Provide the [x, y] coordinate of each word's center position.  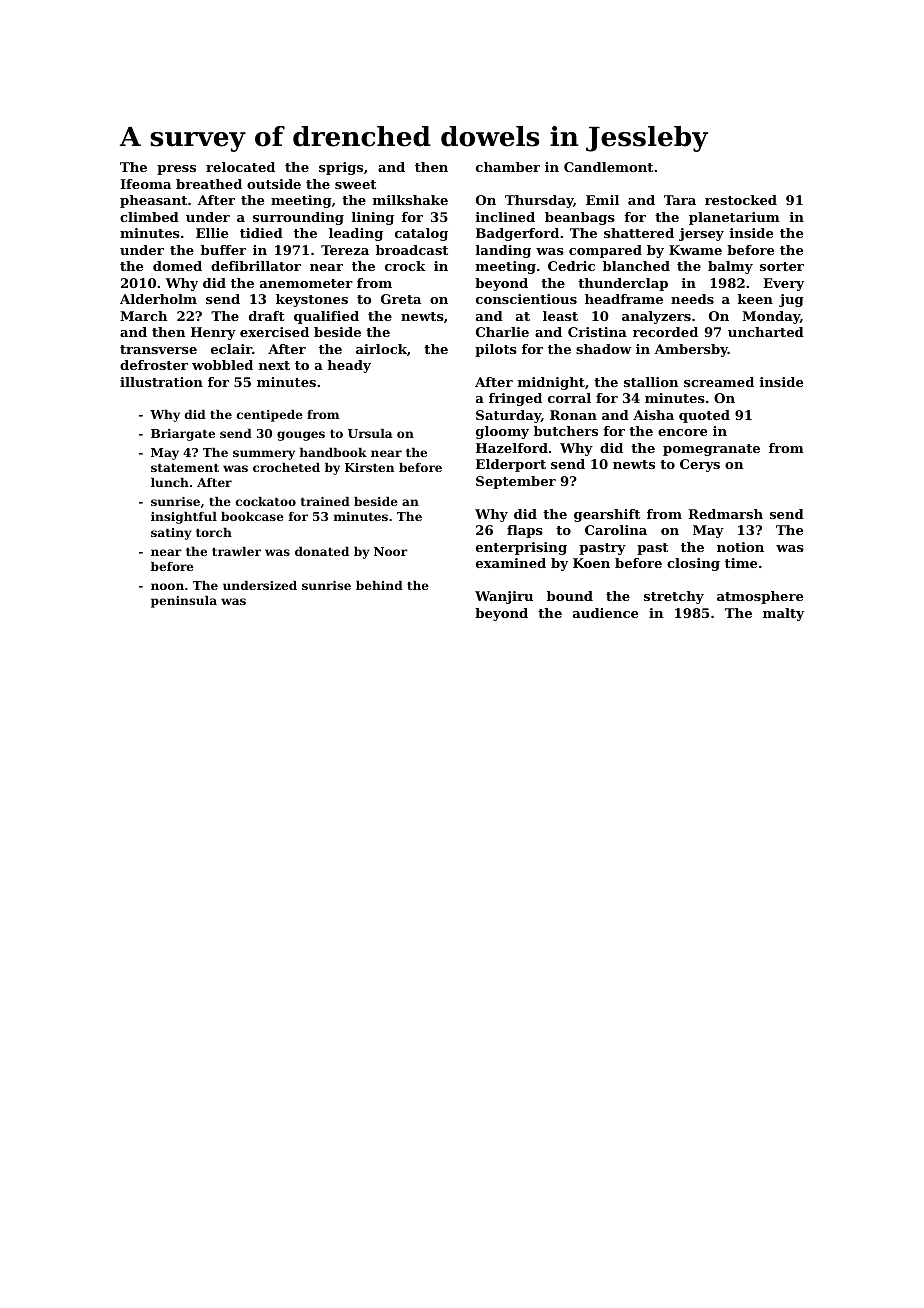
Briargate [183, 435]
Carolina [616, 530]
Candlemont [608, 167]
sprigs [341, 168]
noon [167, 586]
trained [325, 501]
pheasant [153, 201]
